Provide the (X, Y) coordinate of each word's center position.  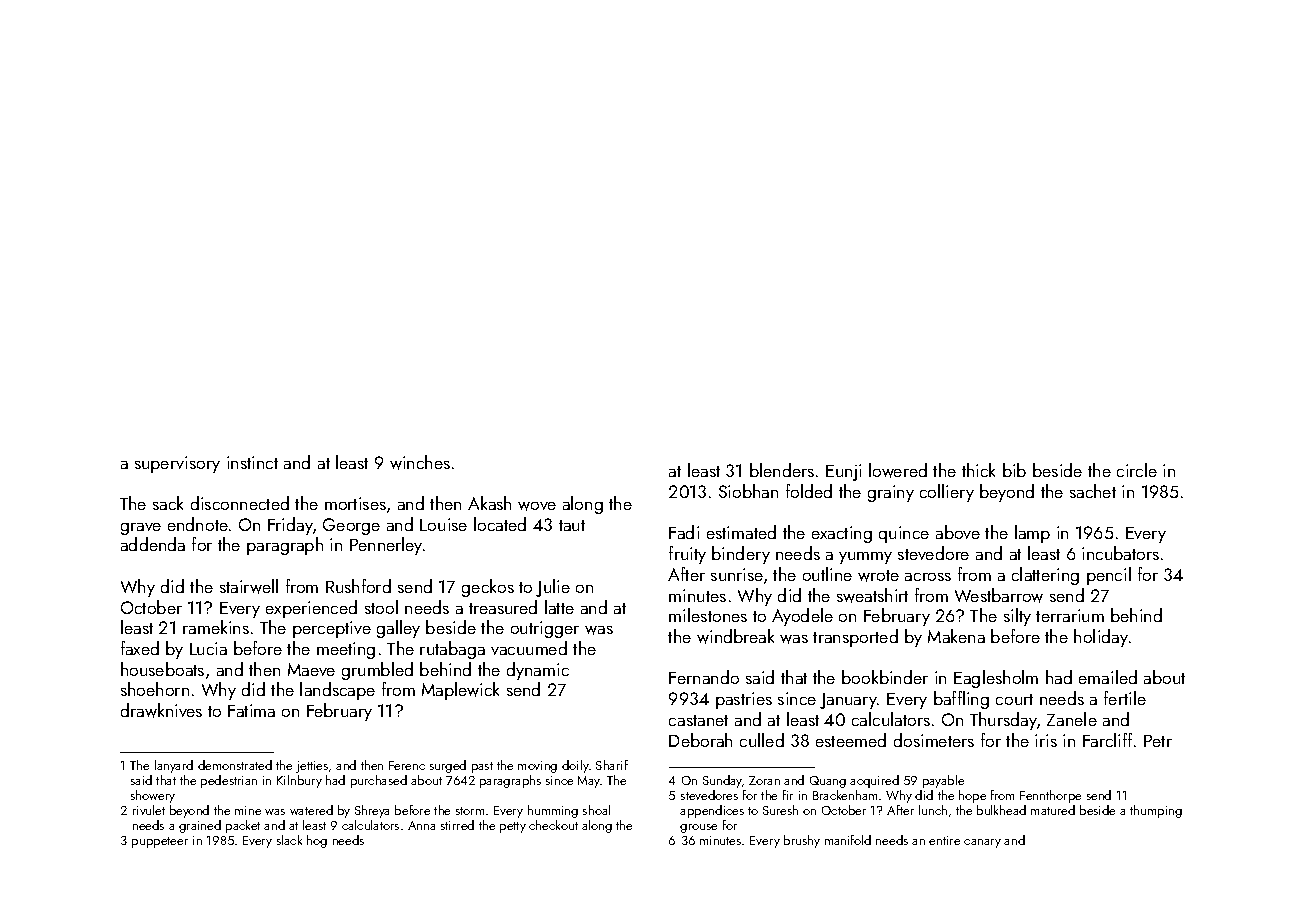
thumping (1156, 811)
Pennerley (386, 546)
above (958, 532)
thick (978, 470)
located (500, 524)
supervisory (177, 464)
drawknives (161, 710)
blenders (782, 470)
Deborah (700, 740)
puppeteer (160, 842)
